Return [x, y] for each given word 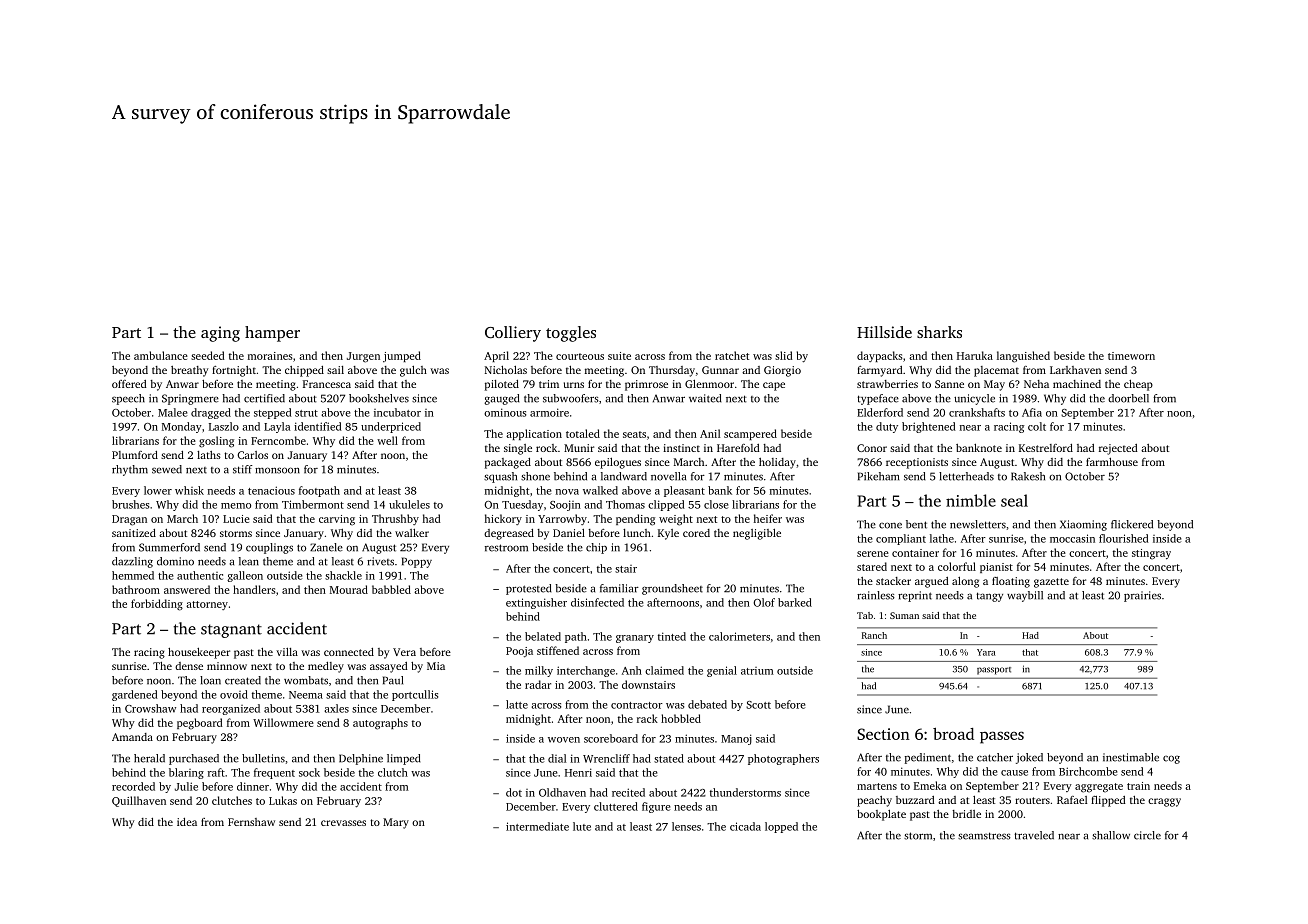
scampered [750, 434]
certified [264, 398]
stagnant [231, 631]
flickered [1132, 524]
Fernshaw [251, 822]
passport [994, 671]
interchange [586, 671]
